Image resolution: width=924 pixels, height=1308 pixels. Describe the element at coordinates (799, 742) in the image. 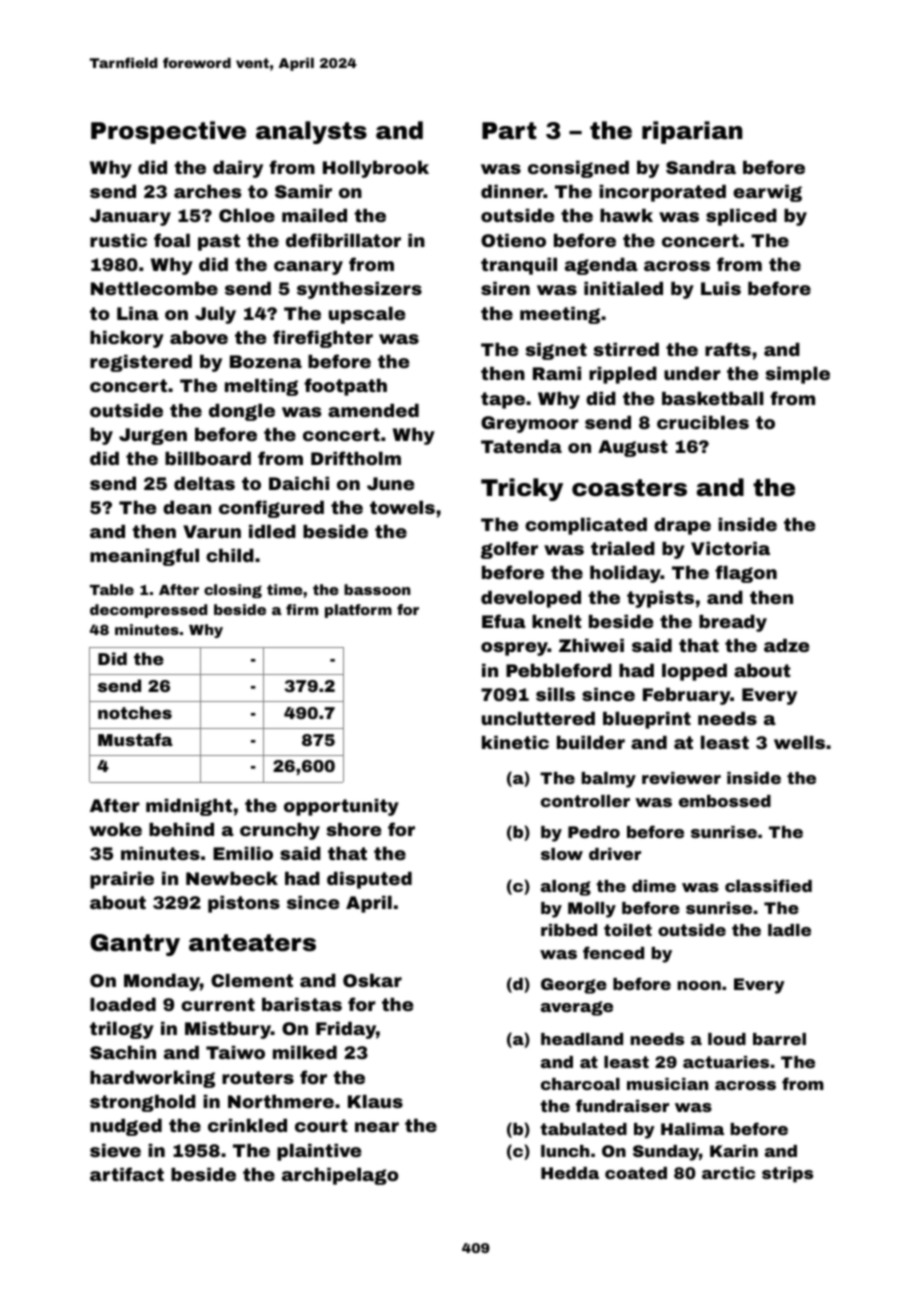

I see `wells` at that location.
